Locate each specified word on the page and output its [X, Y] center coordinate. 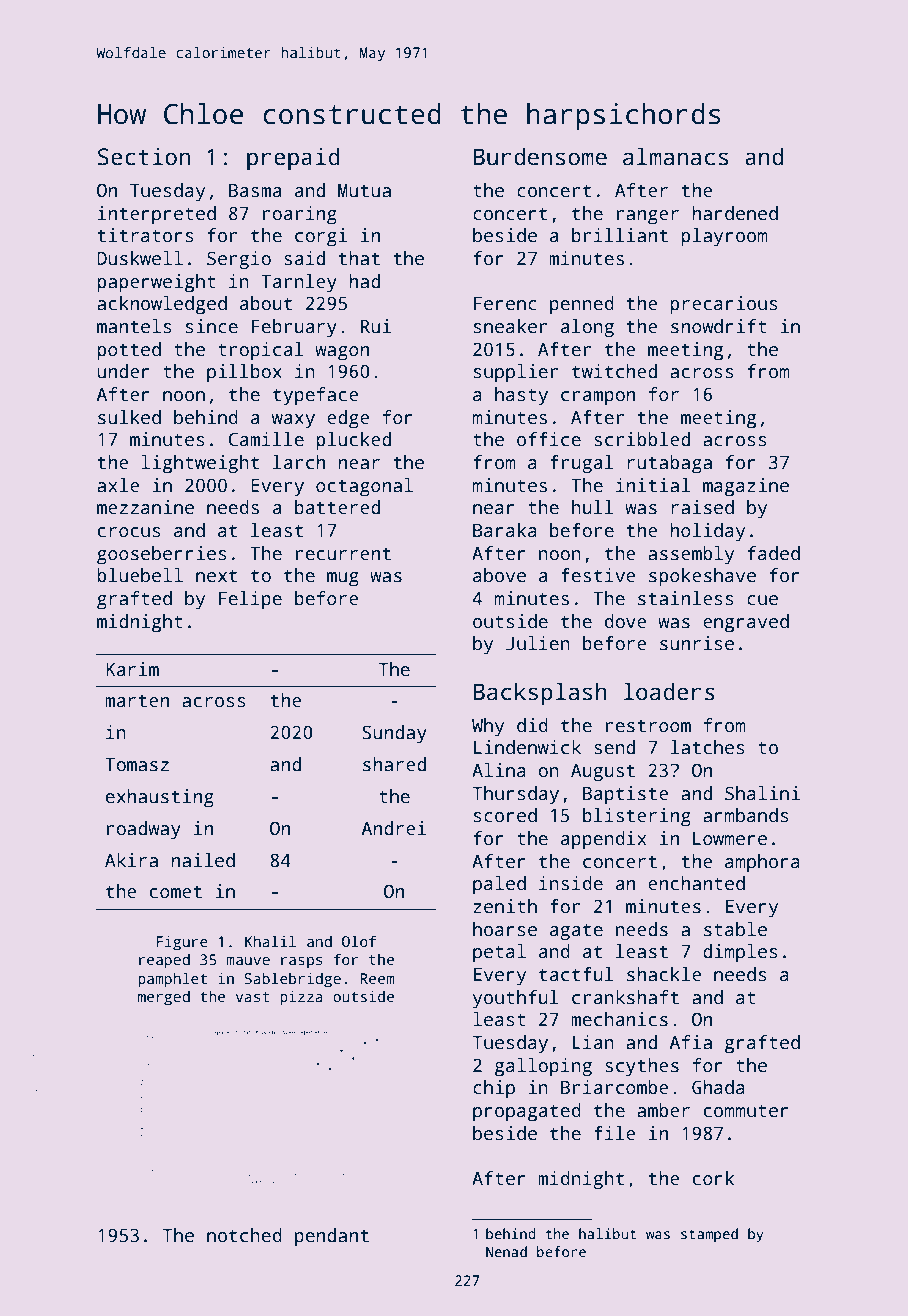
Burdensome [540, 156]
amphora [762, 863]
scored [505, 815]
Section [144, 156]
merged [164, 998]
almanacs [675, 156]
